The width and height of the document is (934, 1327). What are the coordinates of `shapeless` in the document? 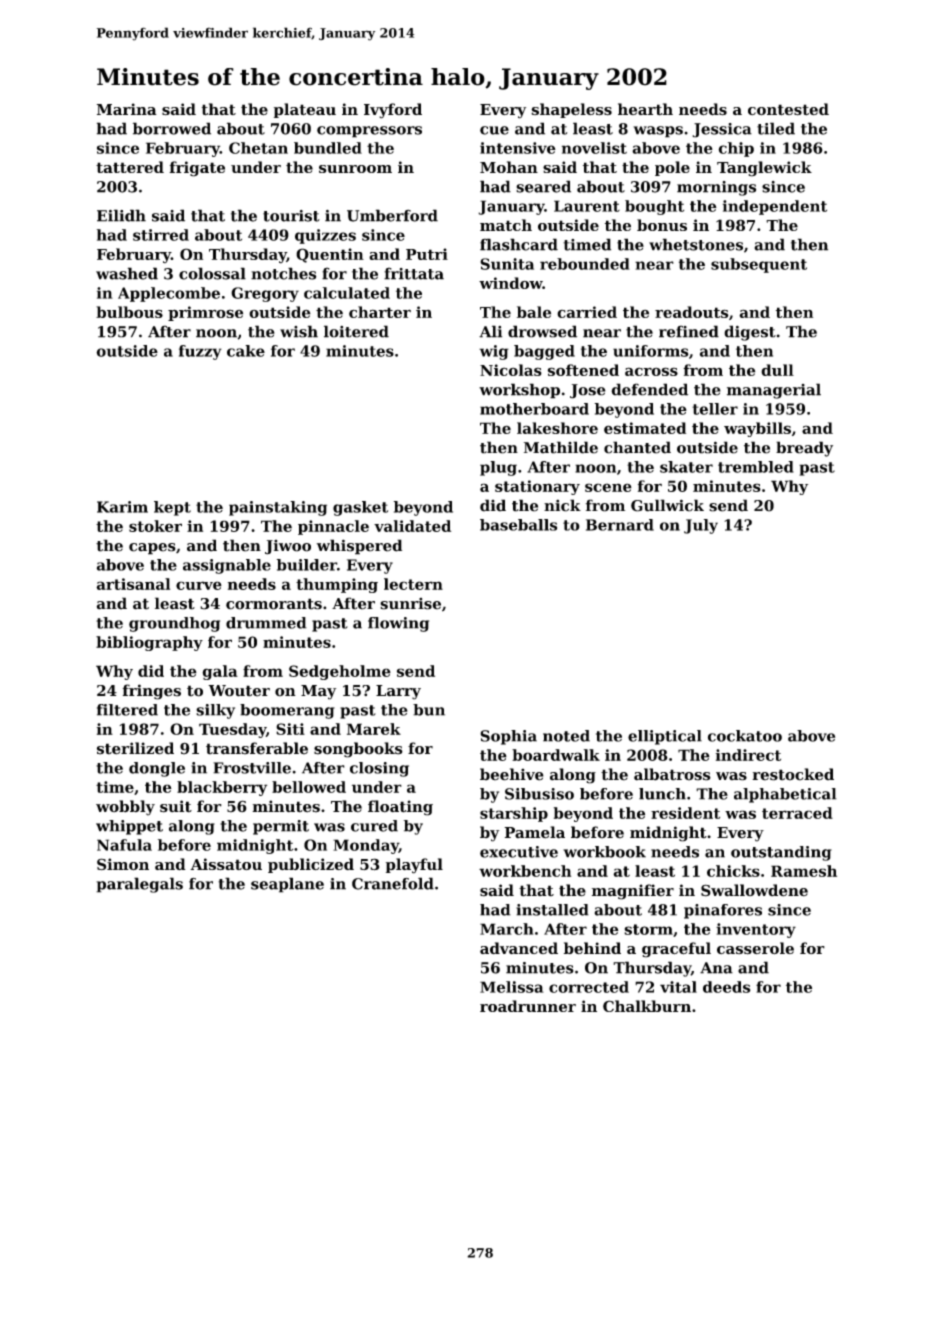 It's located at (571, 110).
